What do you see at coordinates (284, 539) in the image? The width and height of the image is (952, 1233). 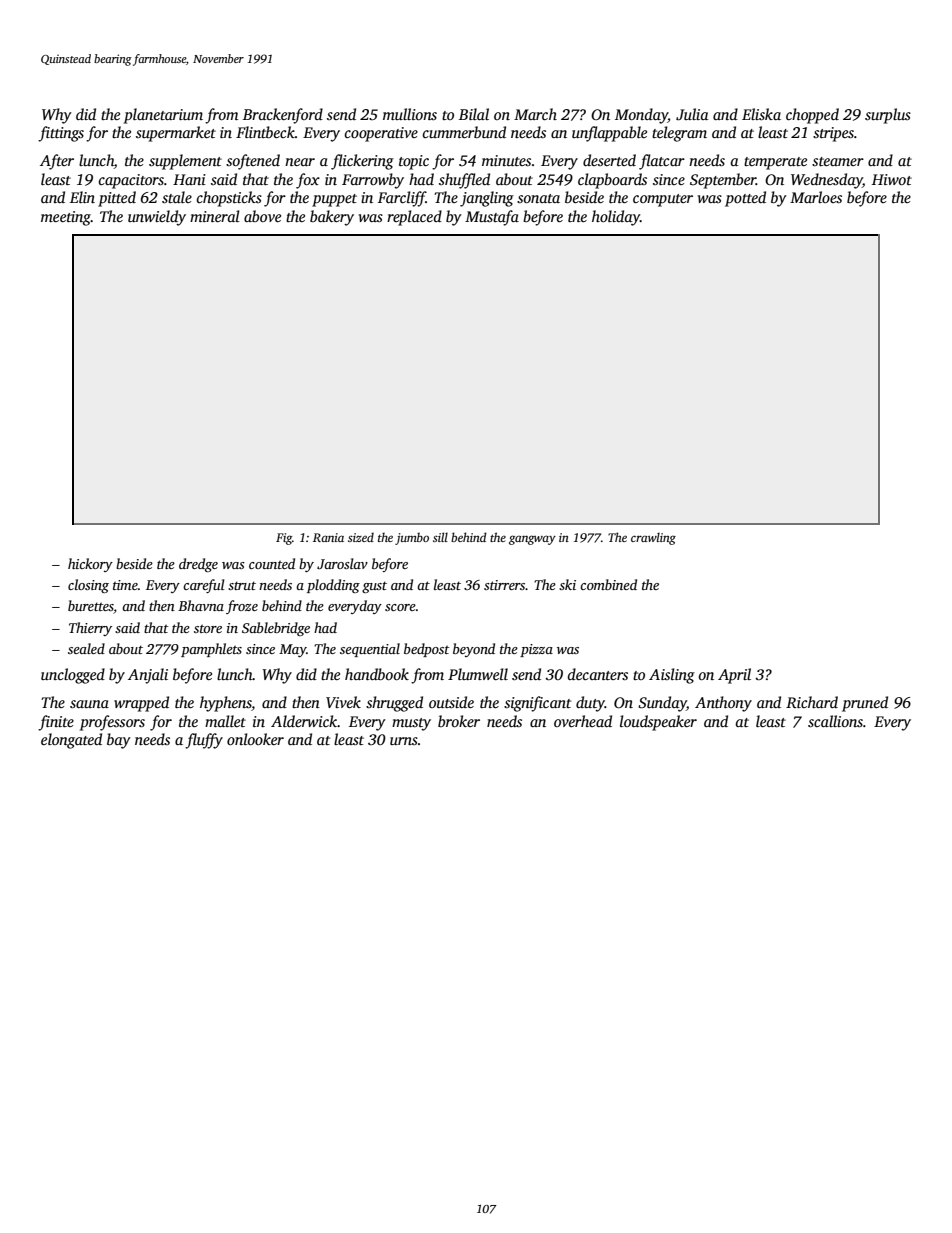 I see `Fig` at bounding box center [284, 539].
